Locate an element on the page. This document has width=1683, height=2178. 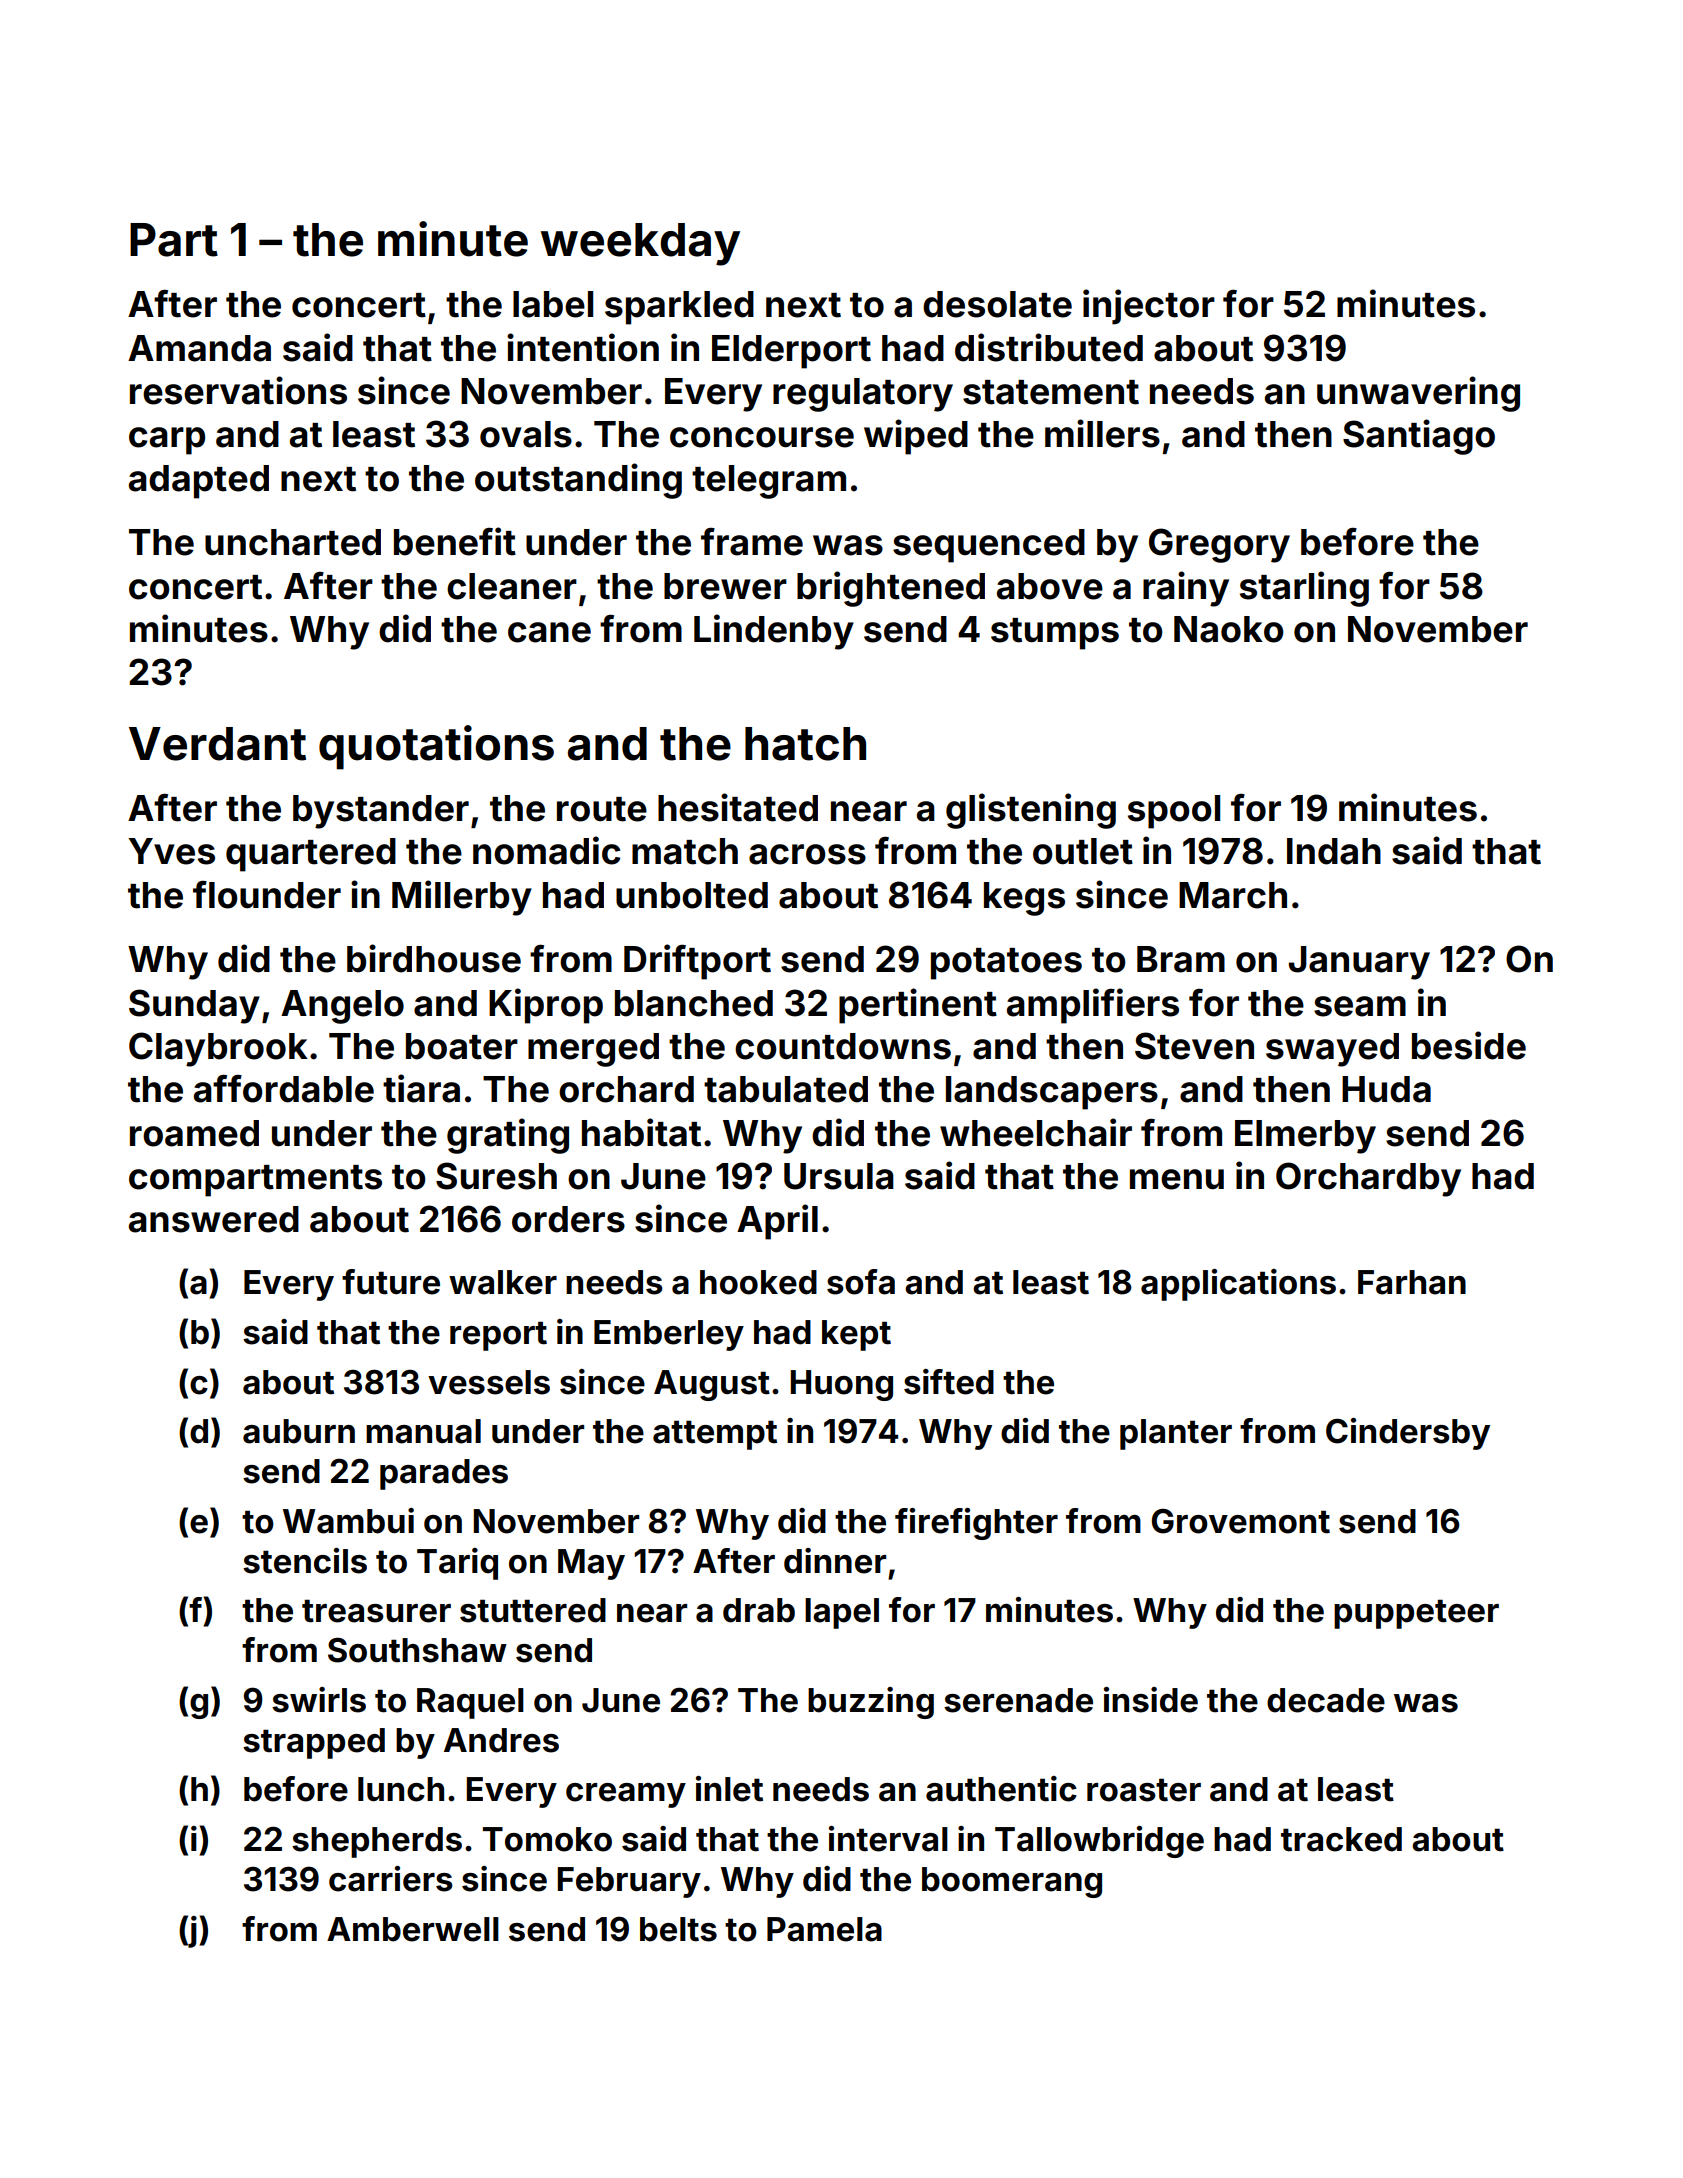
adapted is located at coordinates (199, 482).
